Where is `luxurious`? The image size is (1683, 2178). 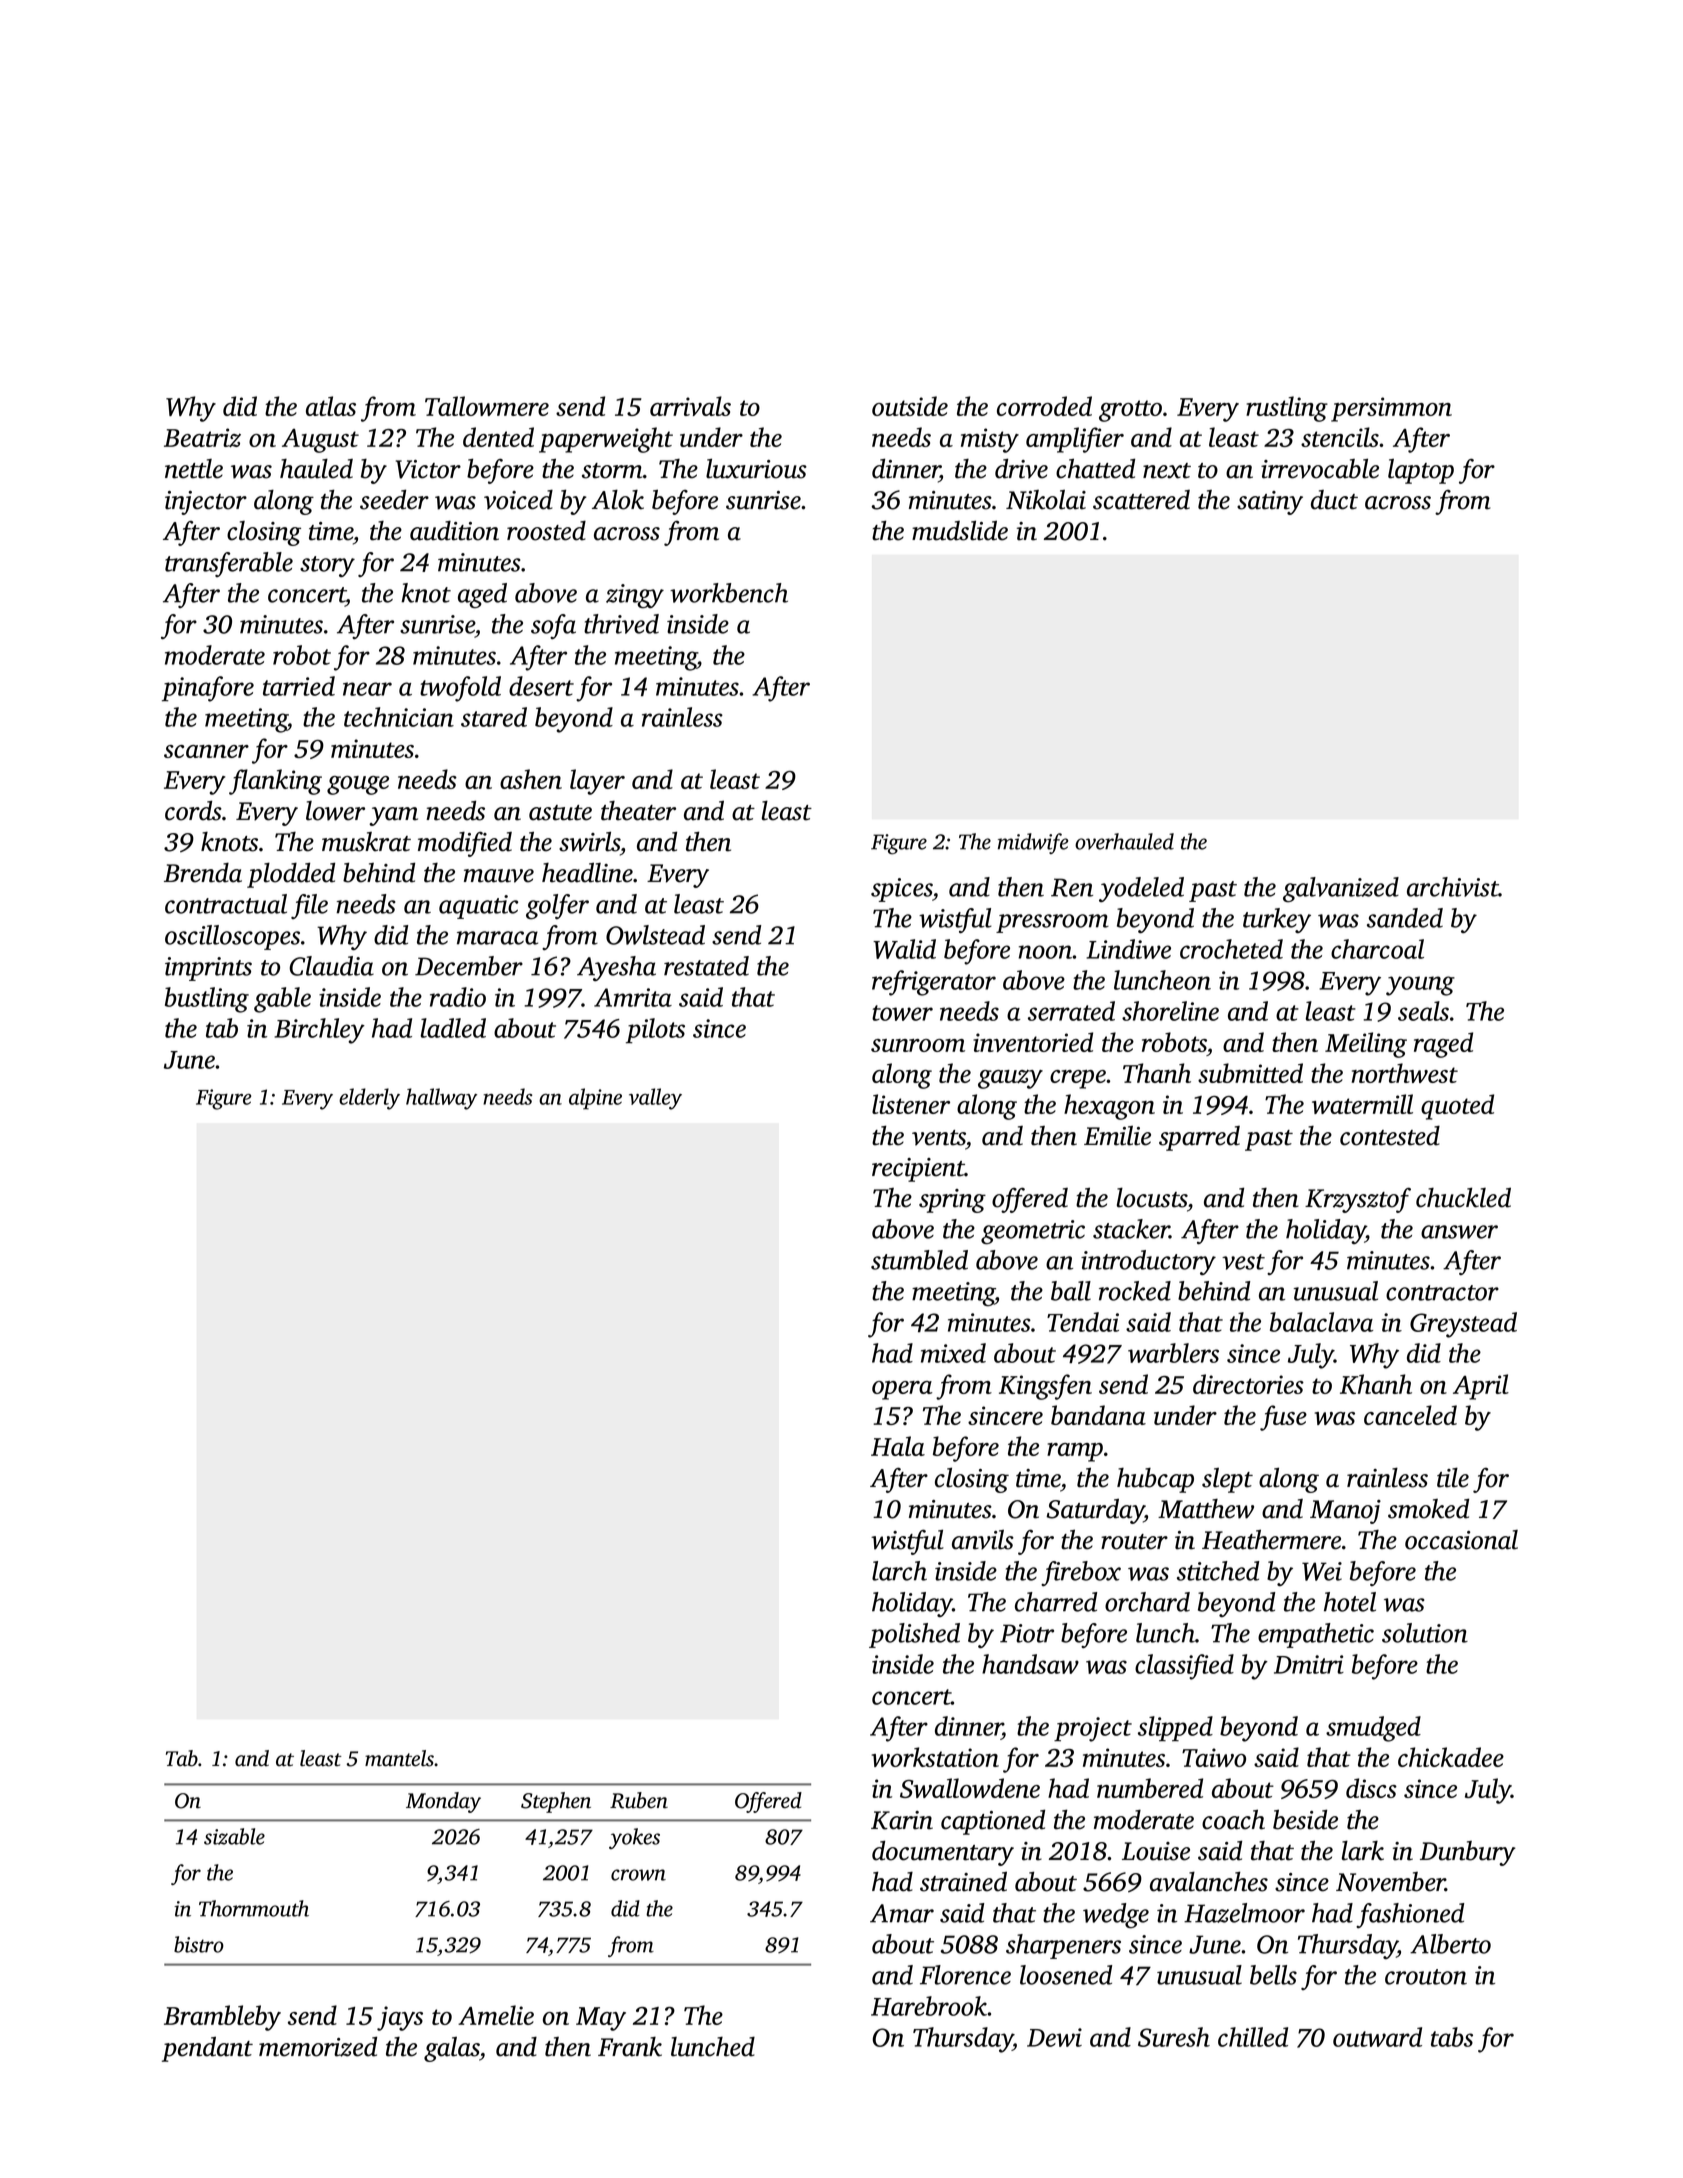
luxurious is located at coordinates (756, 468).
